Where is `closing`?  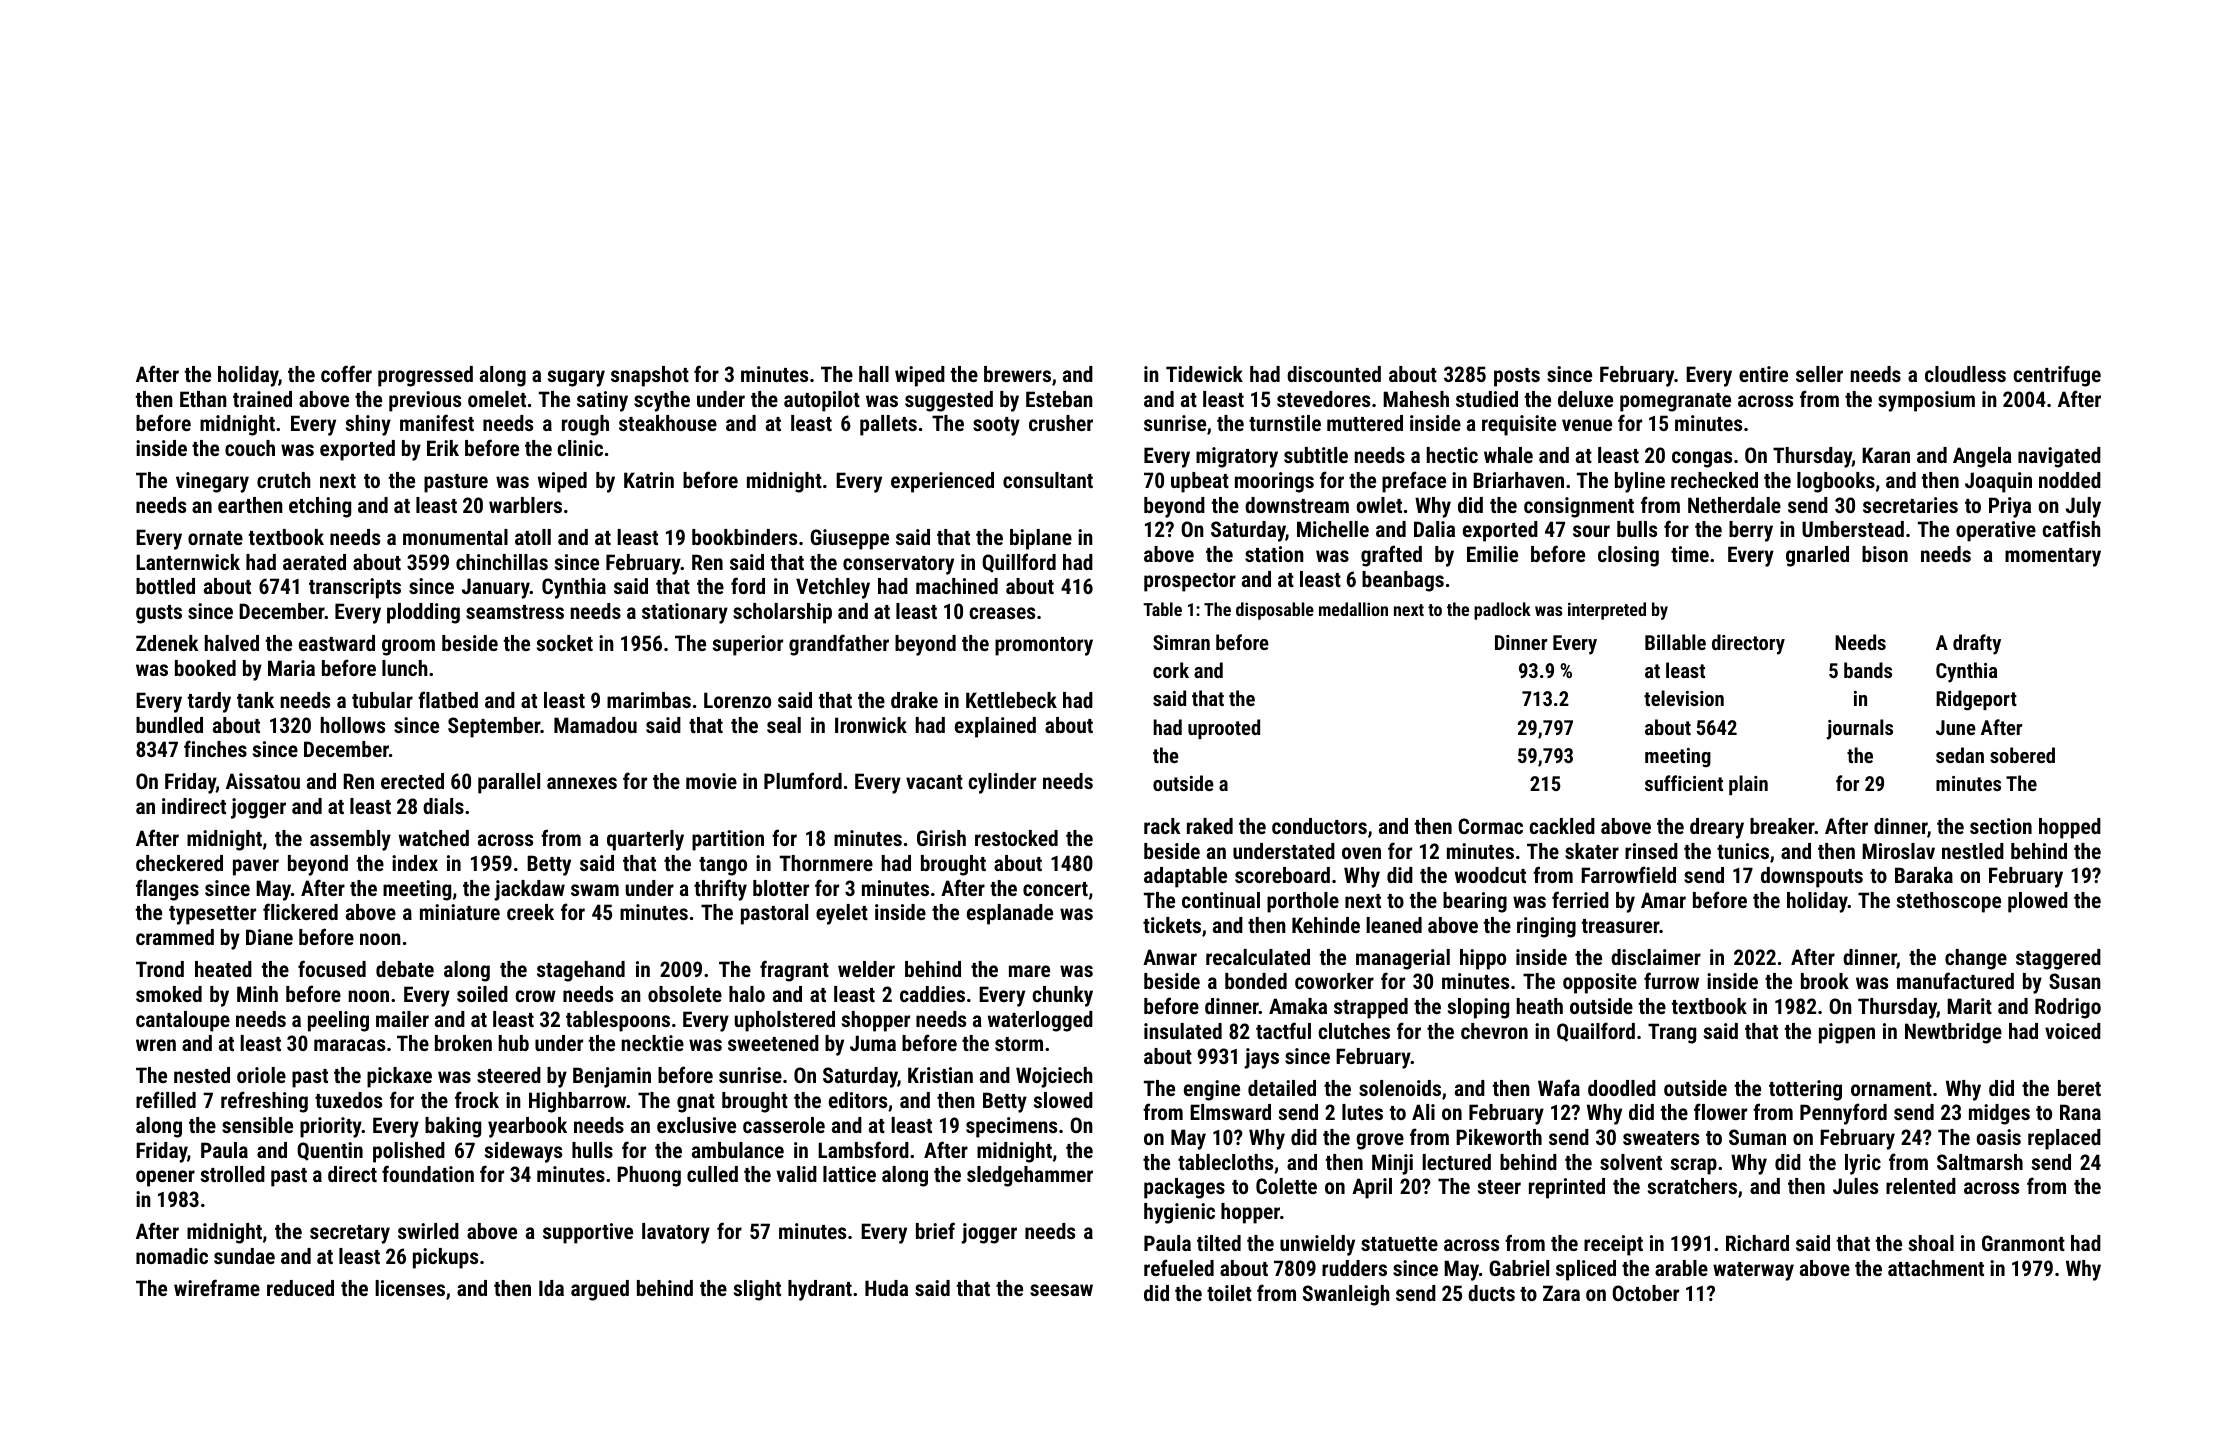 closing is located at coordinates (1628, 556).
